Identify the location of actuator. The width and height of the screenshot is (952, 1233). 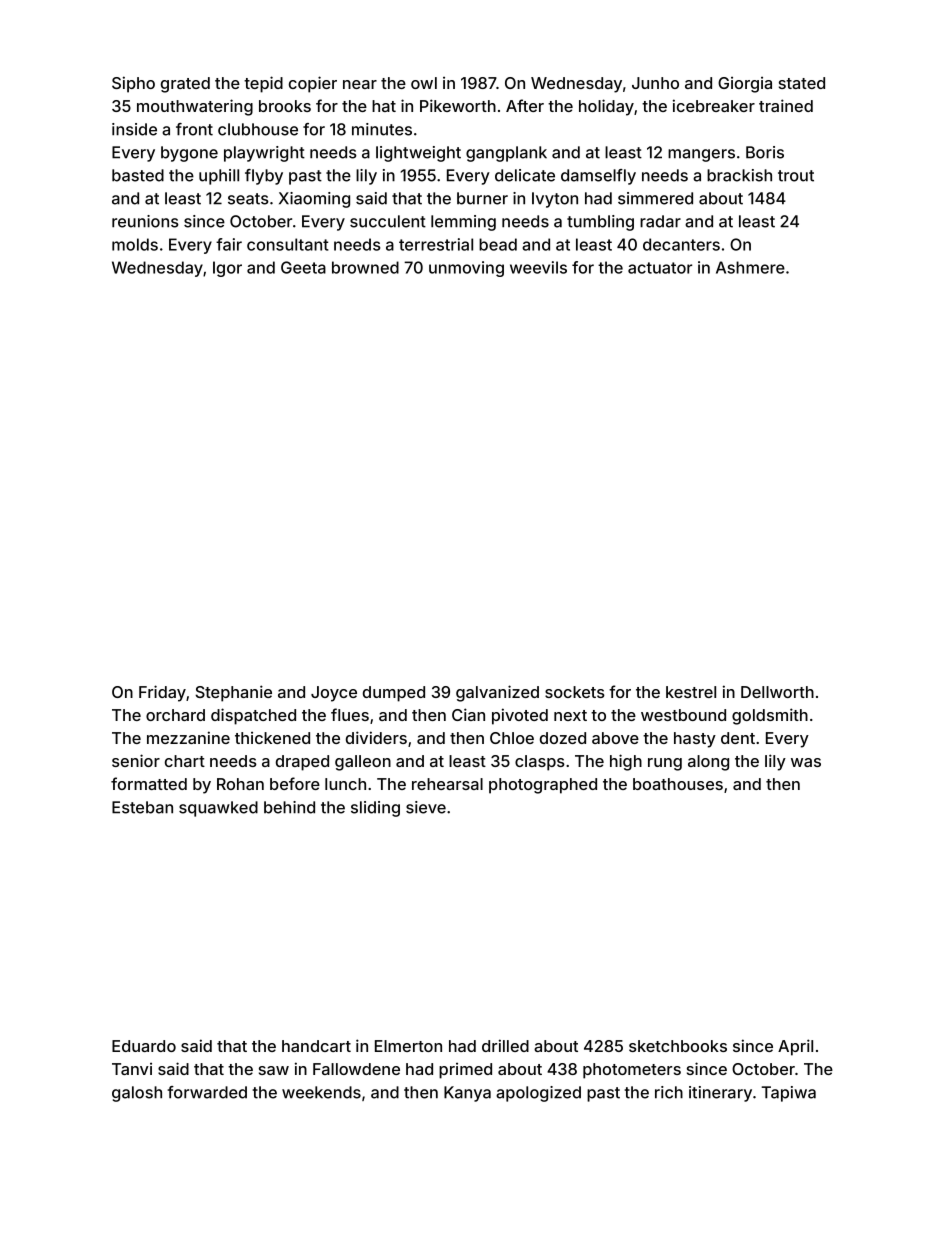
(660, 268).
